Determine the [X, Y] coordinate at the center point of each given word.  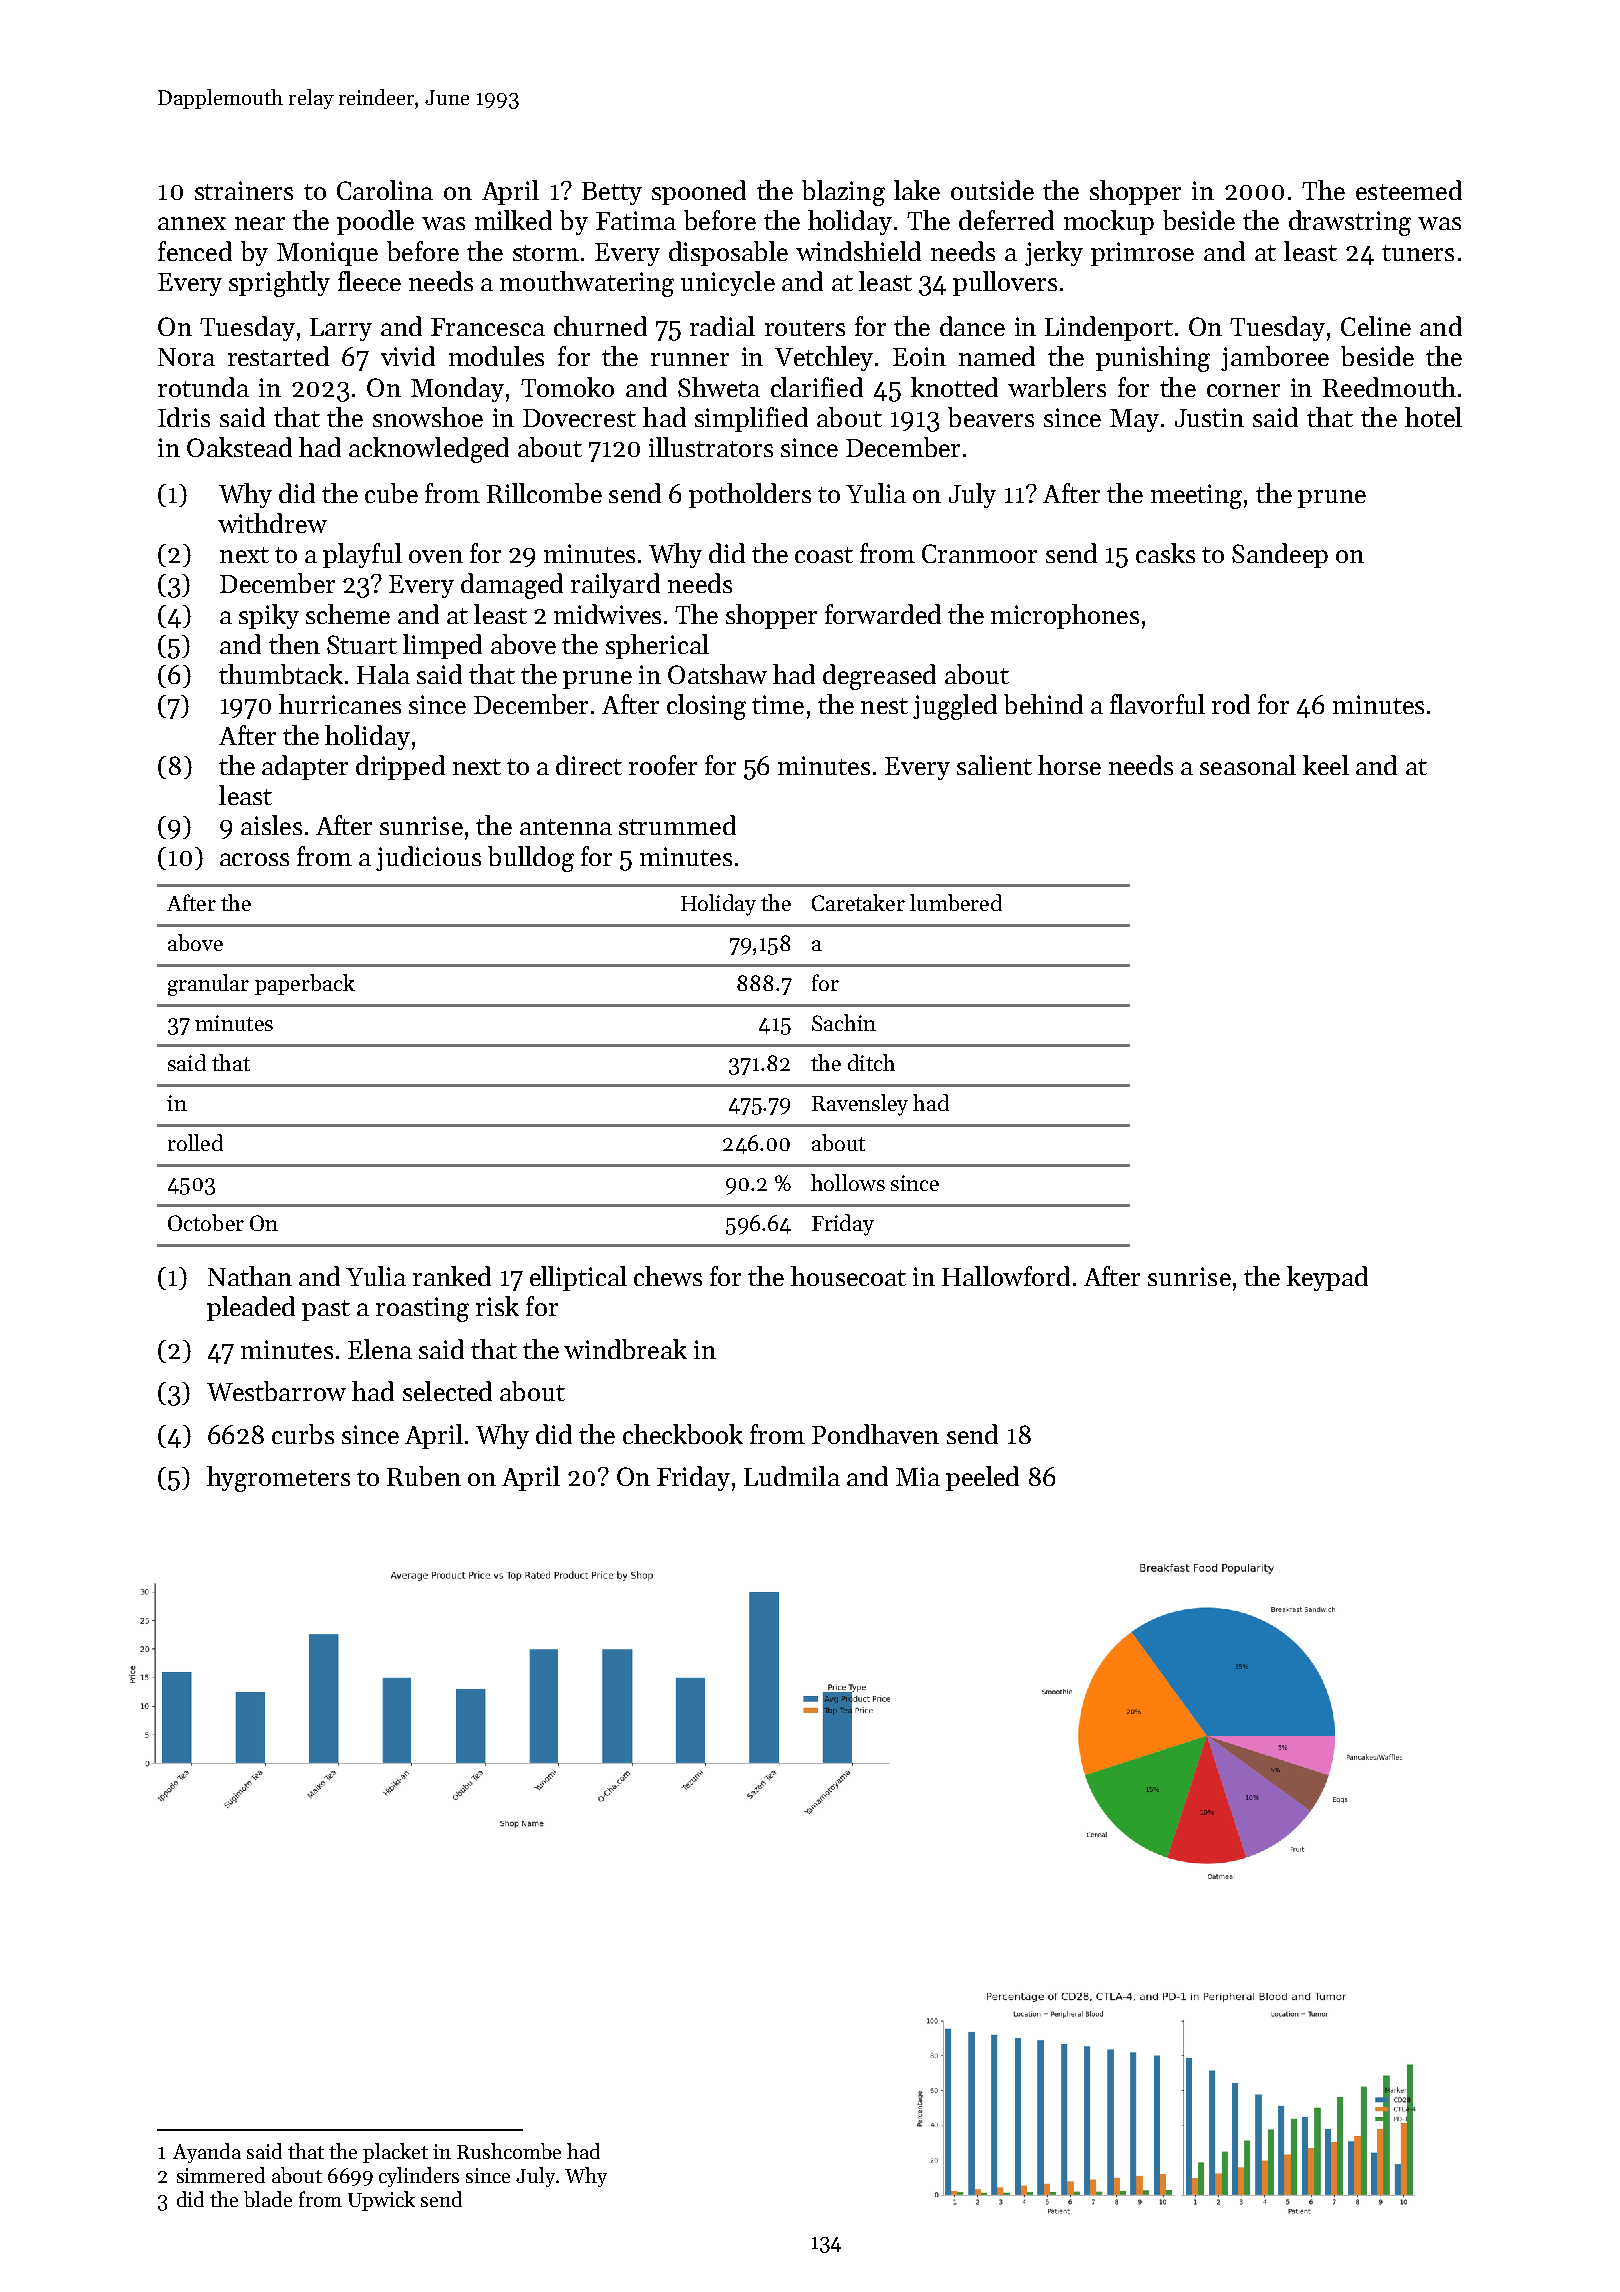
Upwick [381, 2201]
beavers [991, 417]
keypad [1327, 1278]
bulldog [531, 859]
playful [362, 555]
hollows [848, 1182]
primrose [1142, 254]
